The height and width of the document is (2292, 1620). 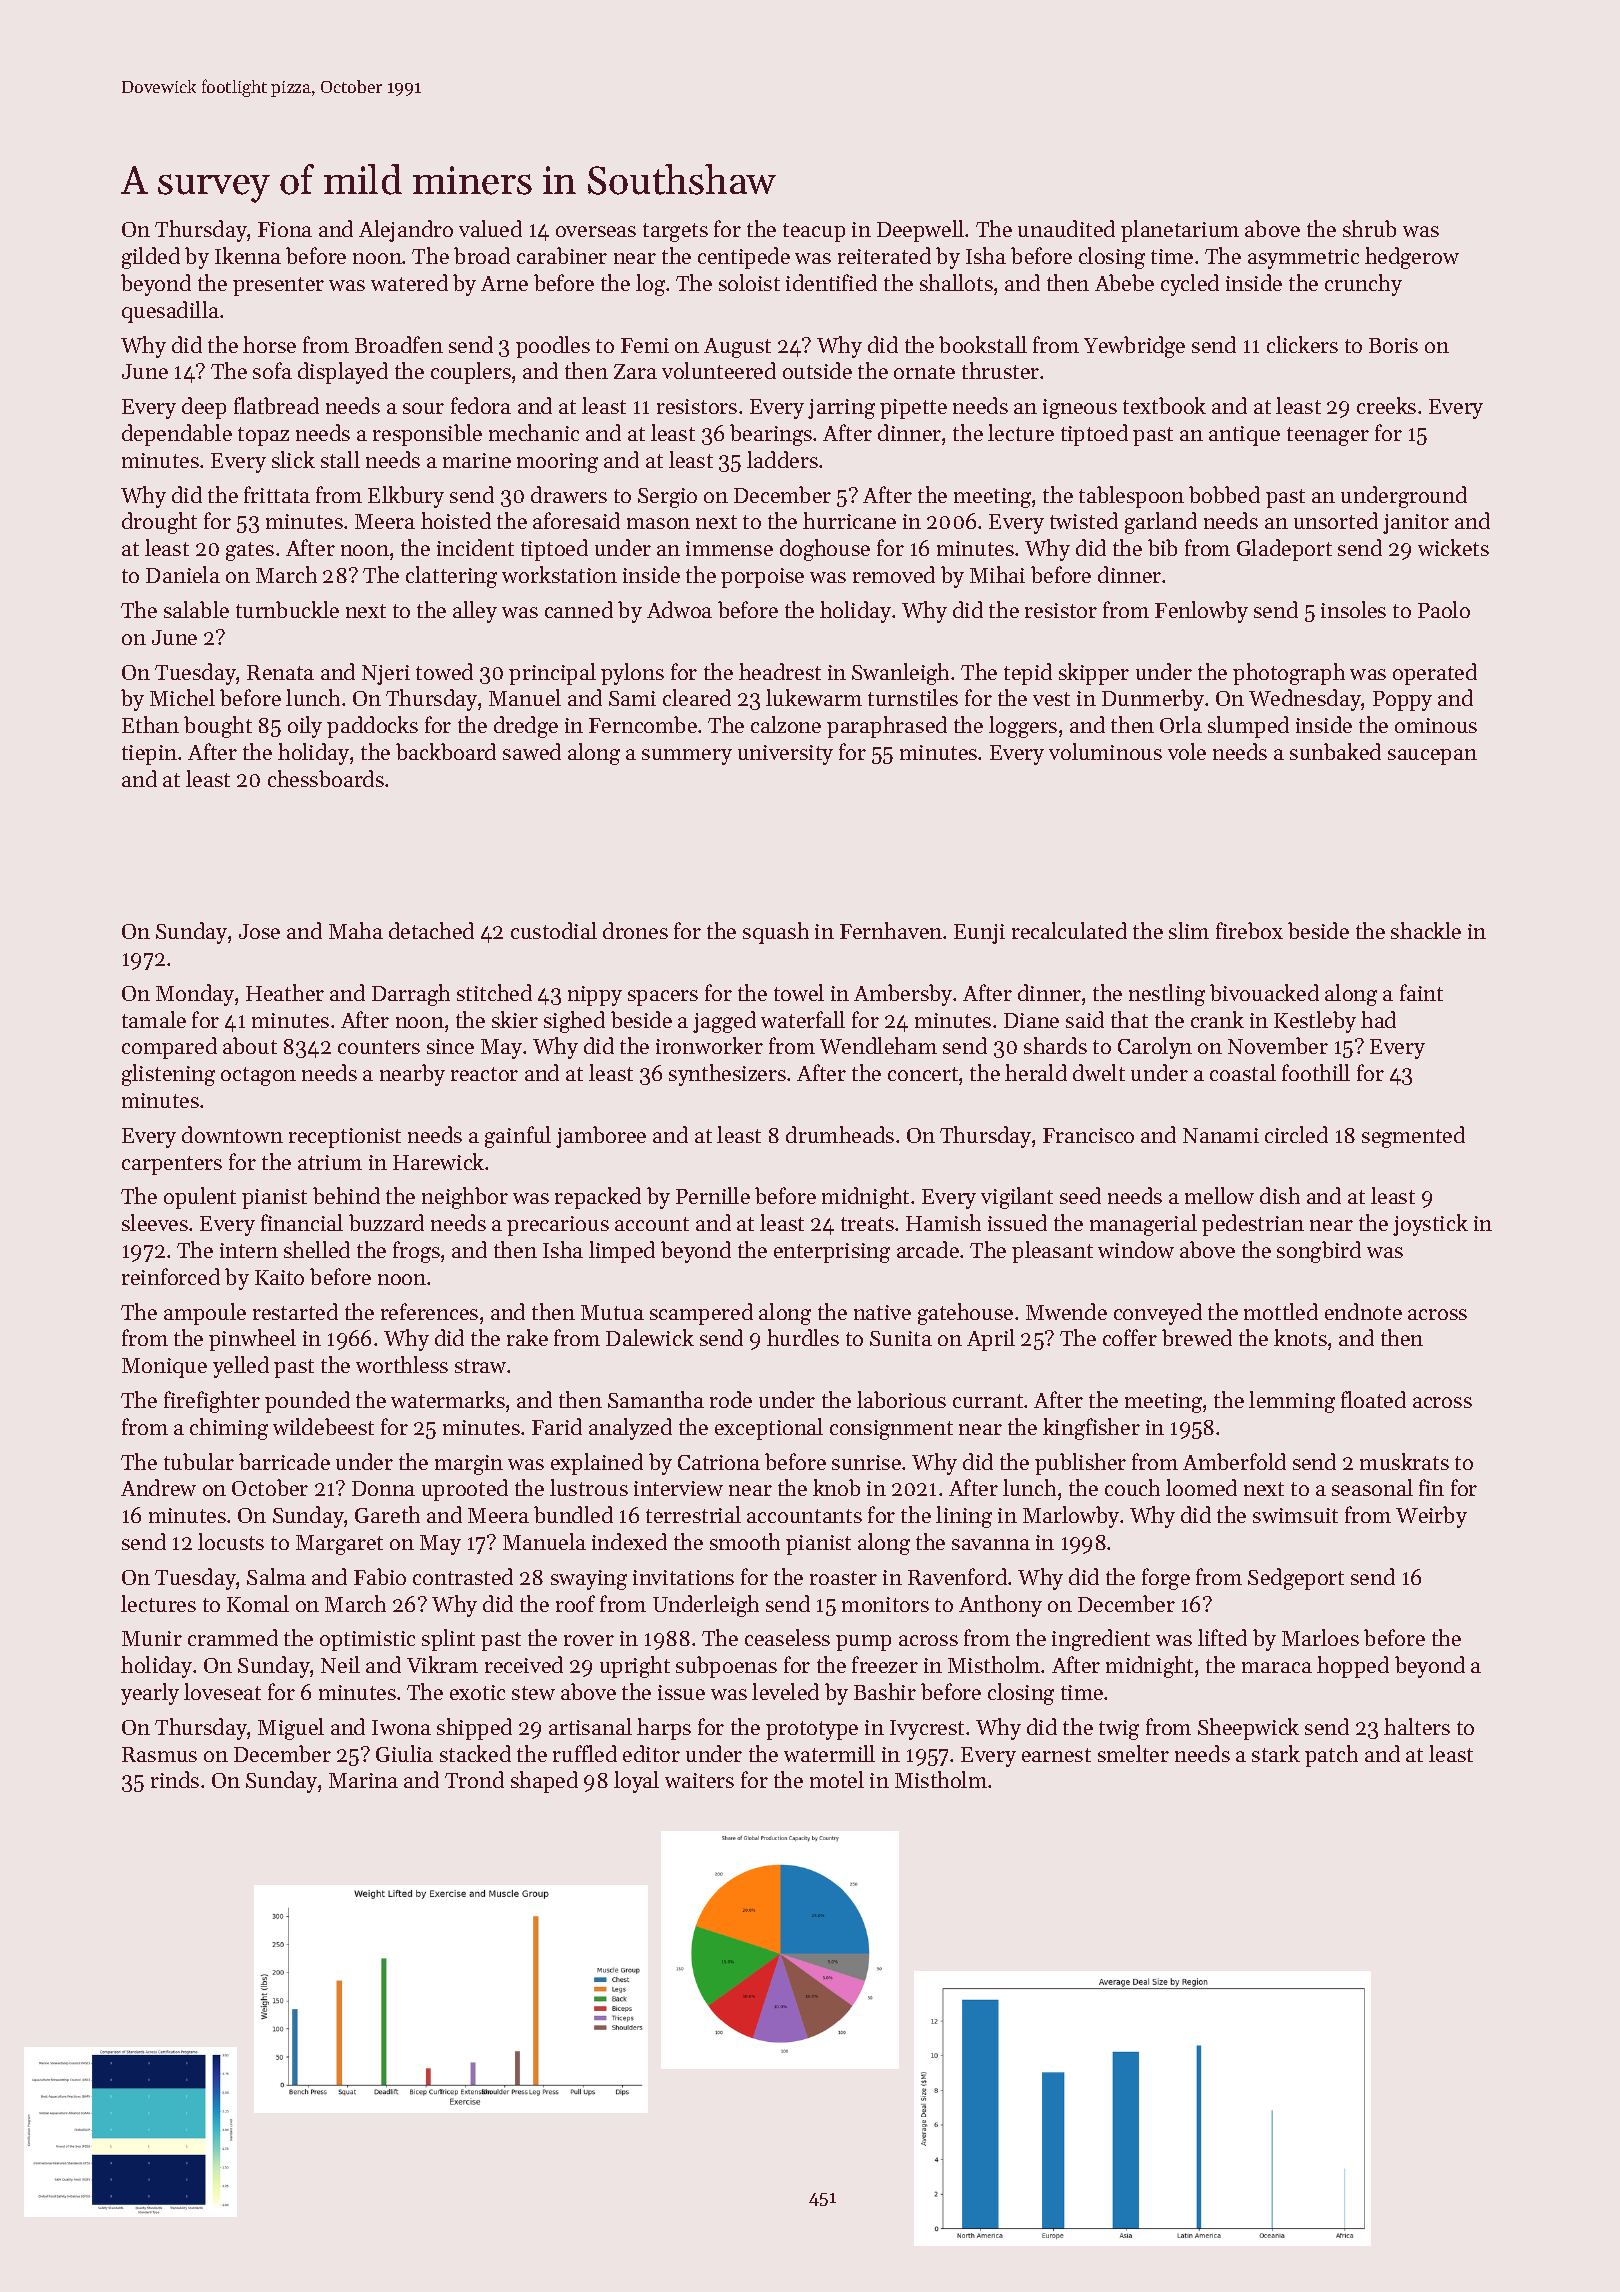 I want to click on Abebe, so click(x=1124, y=282).
